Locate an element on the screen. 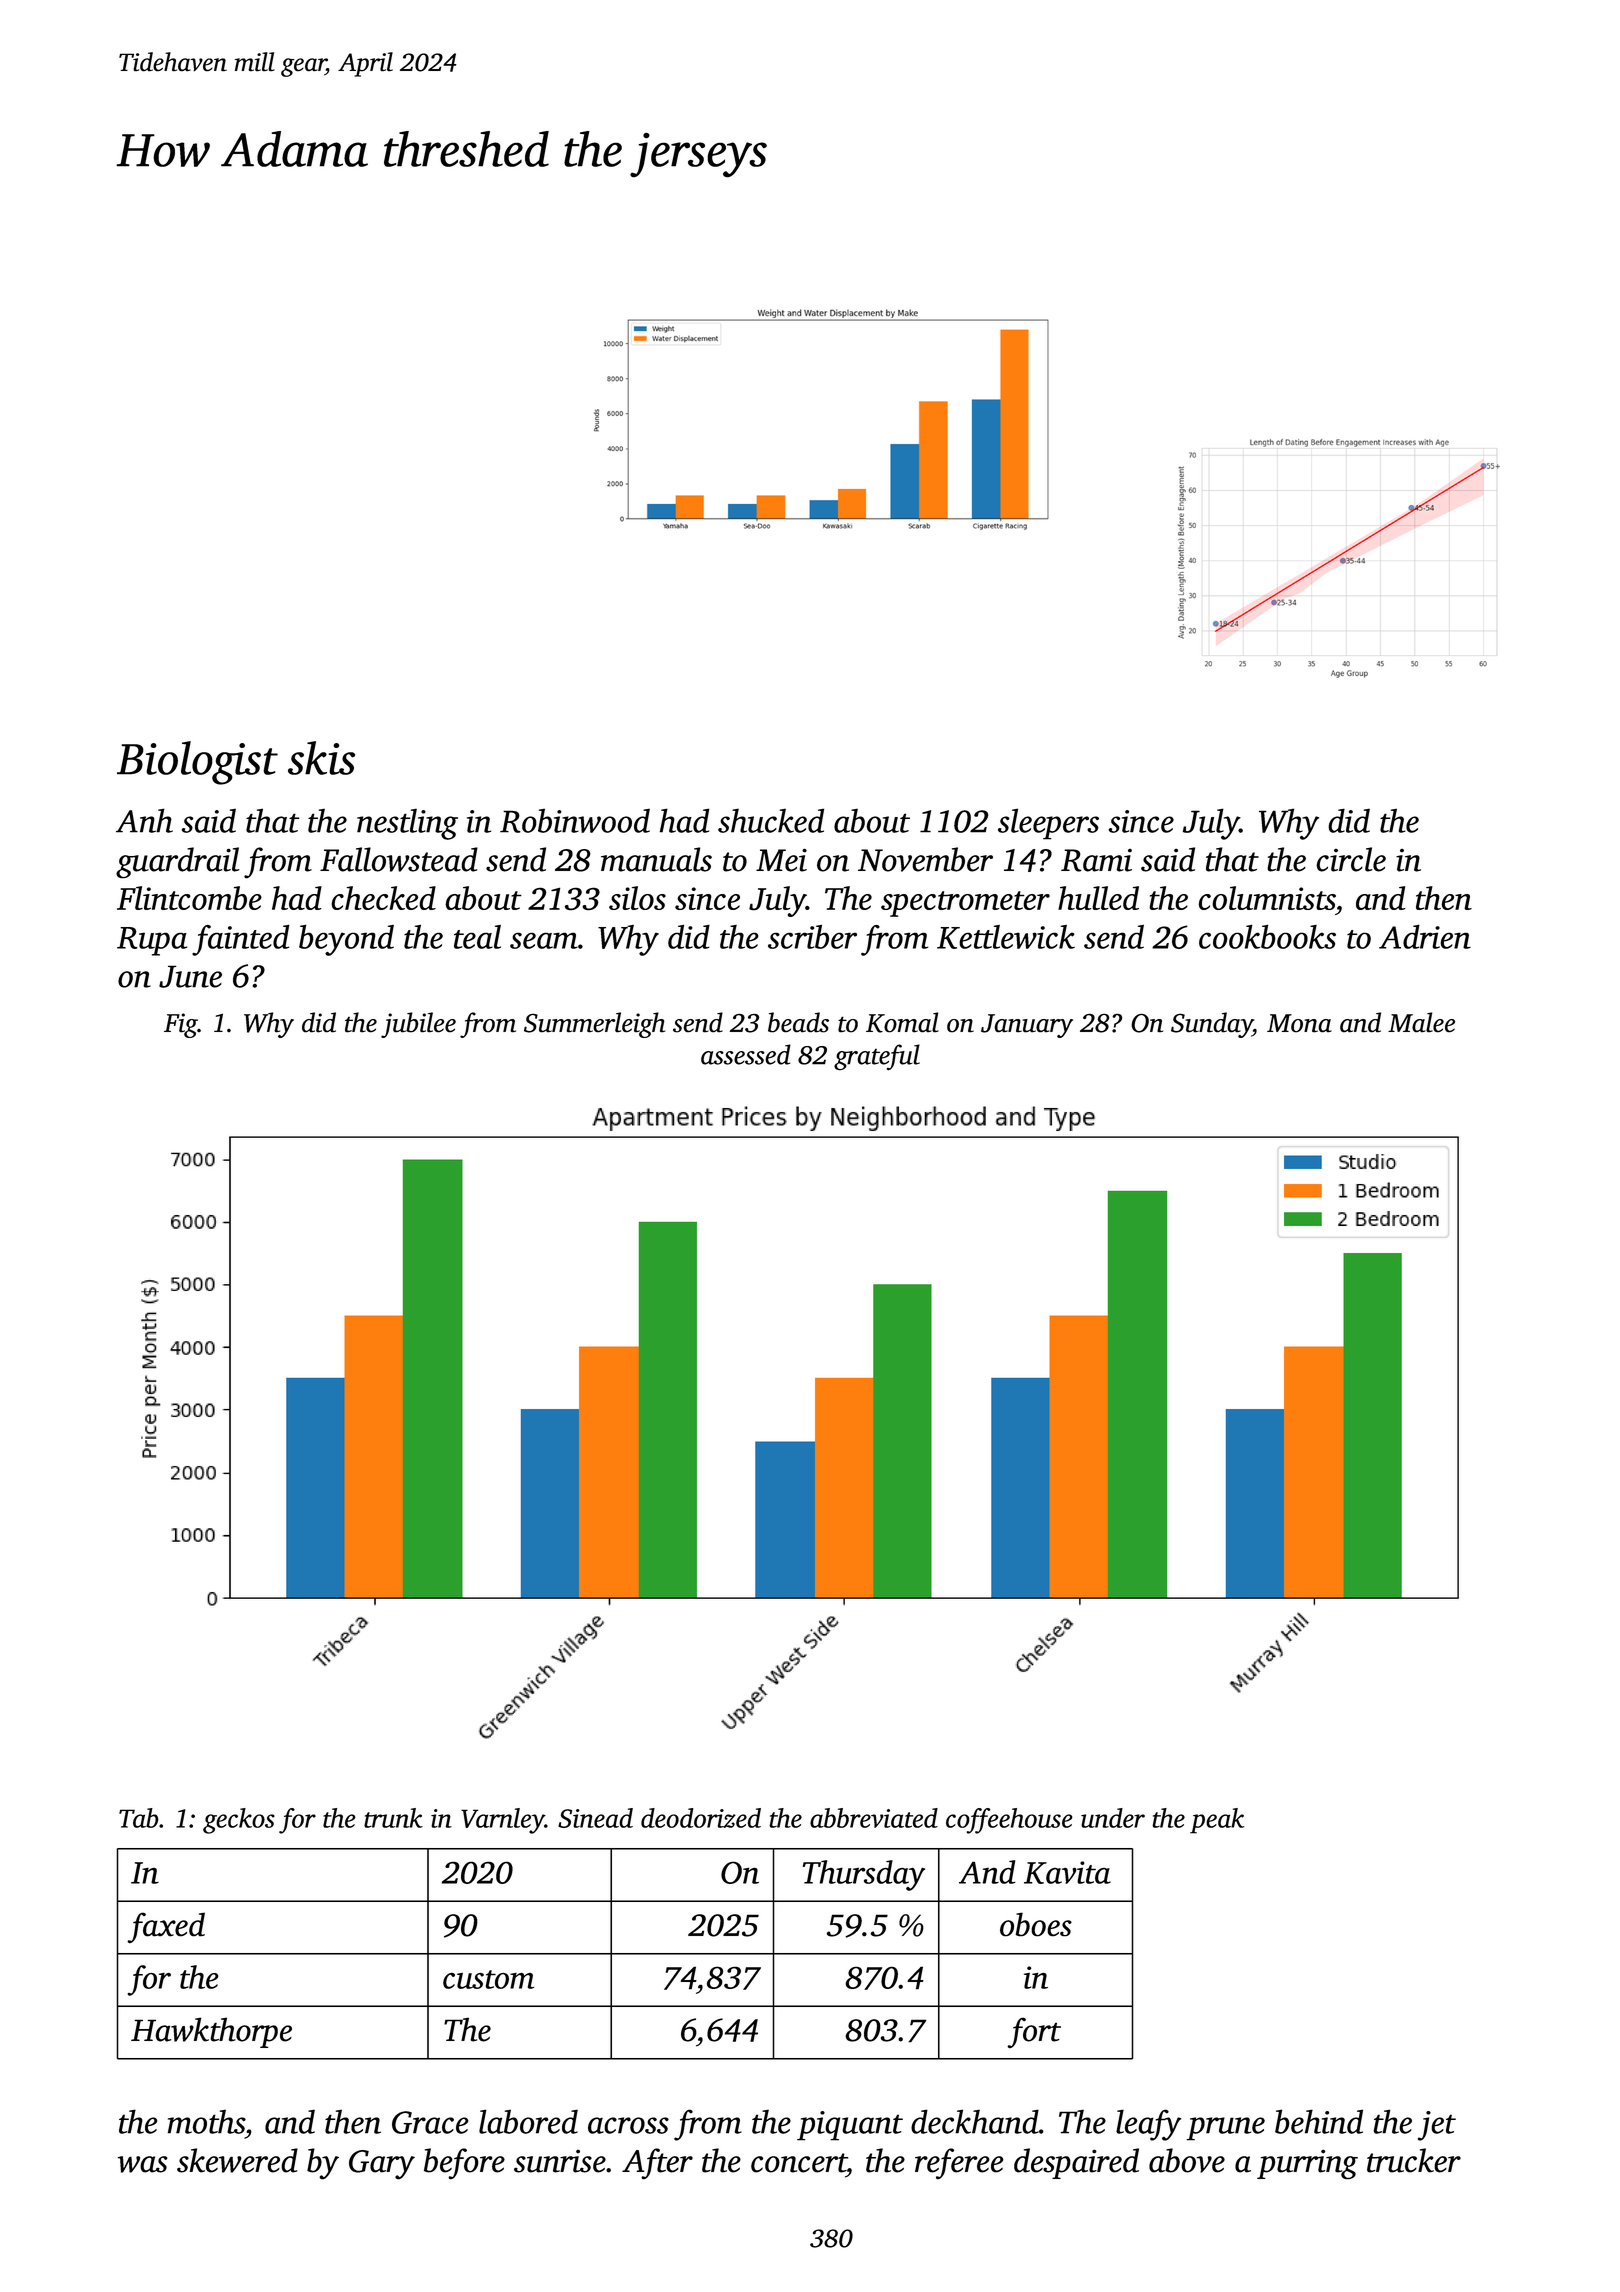 The image size is (1620, 2292). grateful is located at coordinates (877, 1057).
